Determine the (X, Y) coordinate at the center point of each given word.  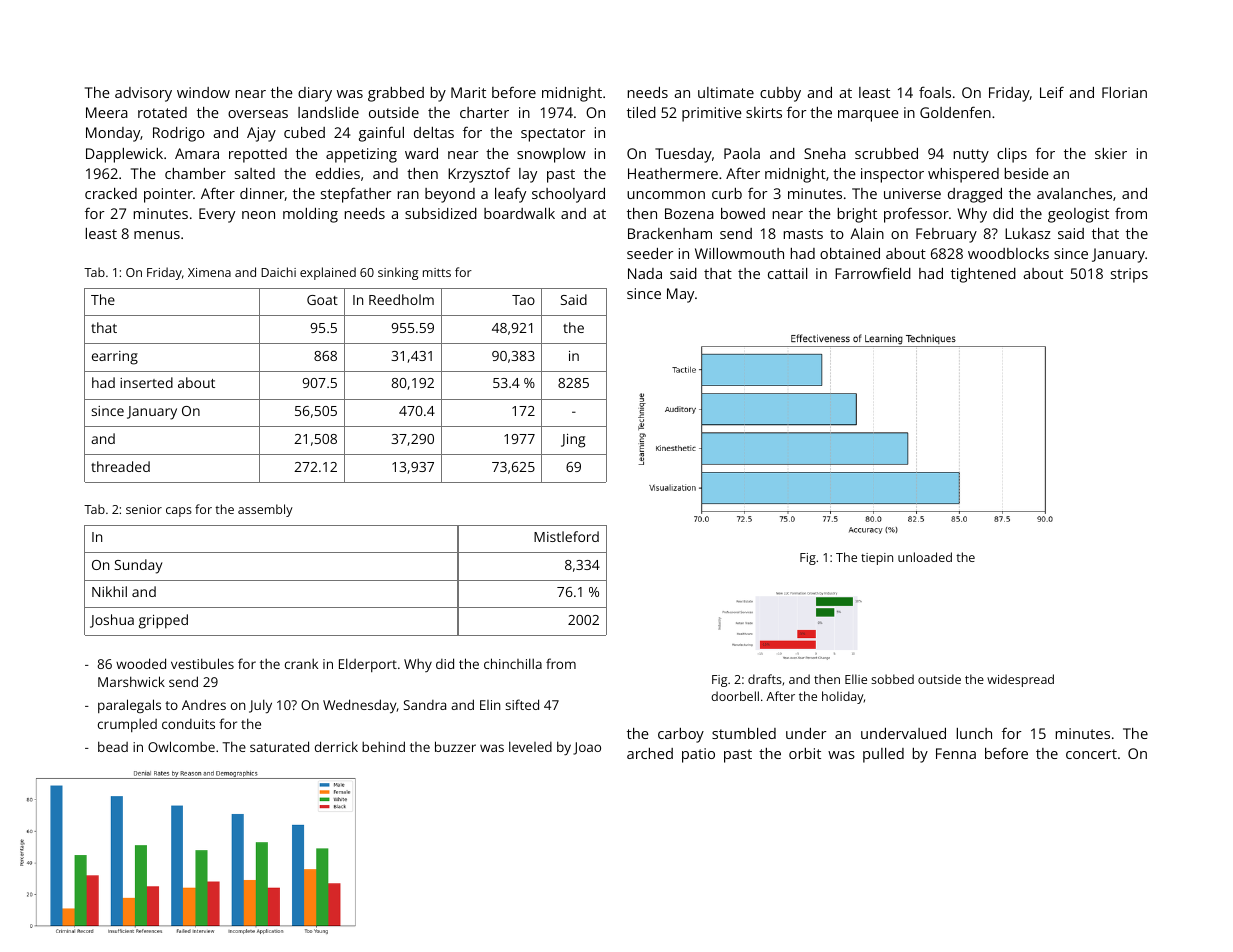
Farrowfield (873, 273)
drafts (765, 679)
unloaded (925, 557)
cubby (780, 94)
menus (157, 235)
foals (935, 92)
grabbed (396, 94)
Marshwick (131, 681)
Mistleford (566, 536)
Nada (645, 273)
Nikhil (109, 591)
